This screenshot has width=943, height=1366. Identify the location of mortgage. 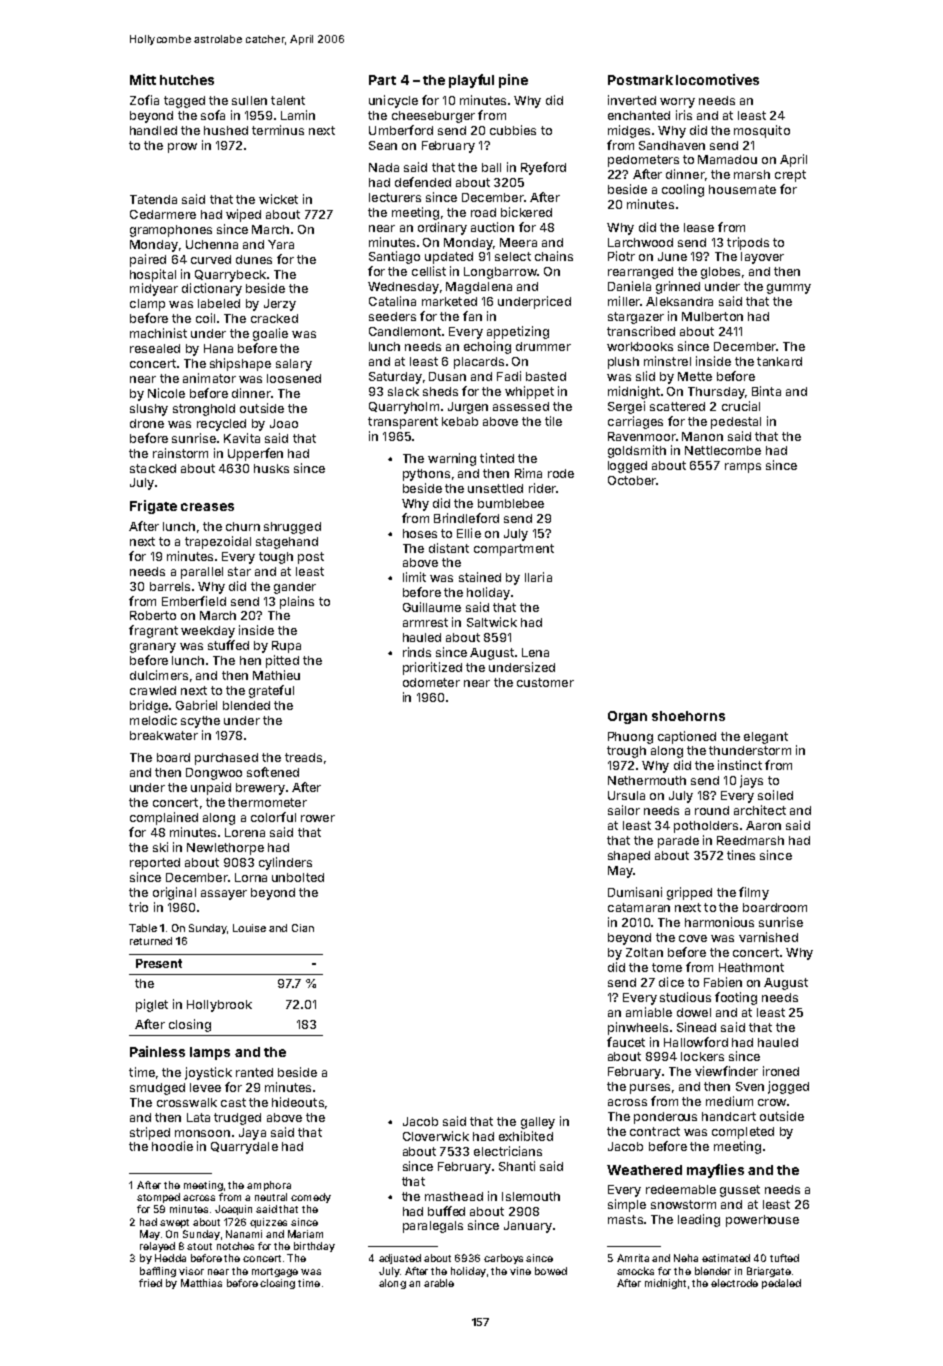
(275, 1272).
